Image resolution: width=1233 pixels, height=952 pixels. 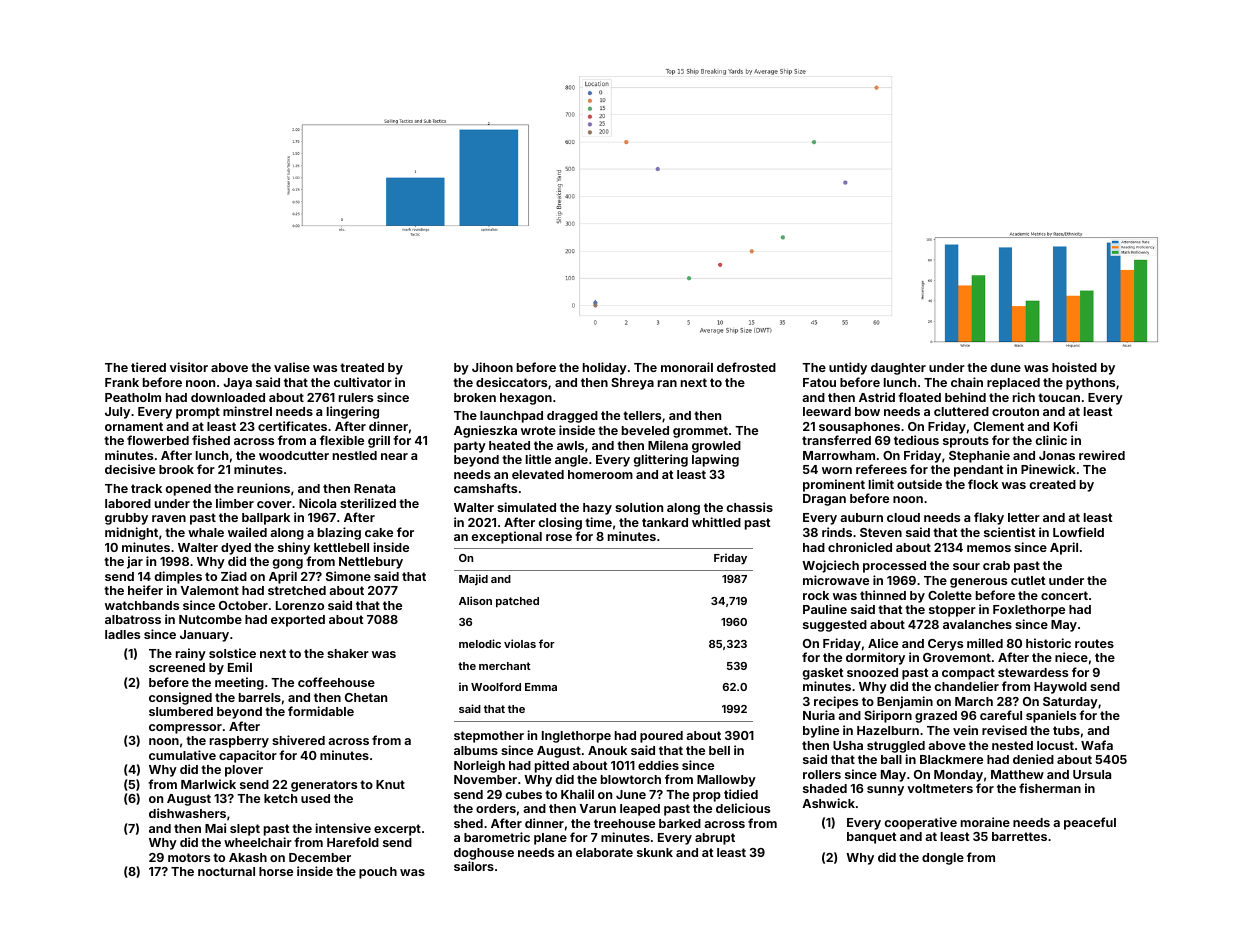 What do you see at coordinates (292, 367) in the document?
I see `valise` at bounding box center [292, 367].
